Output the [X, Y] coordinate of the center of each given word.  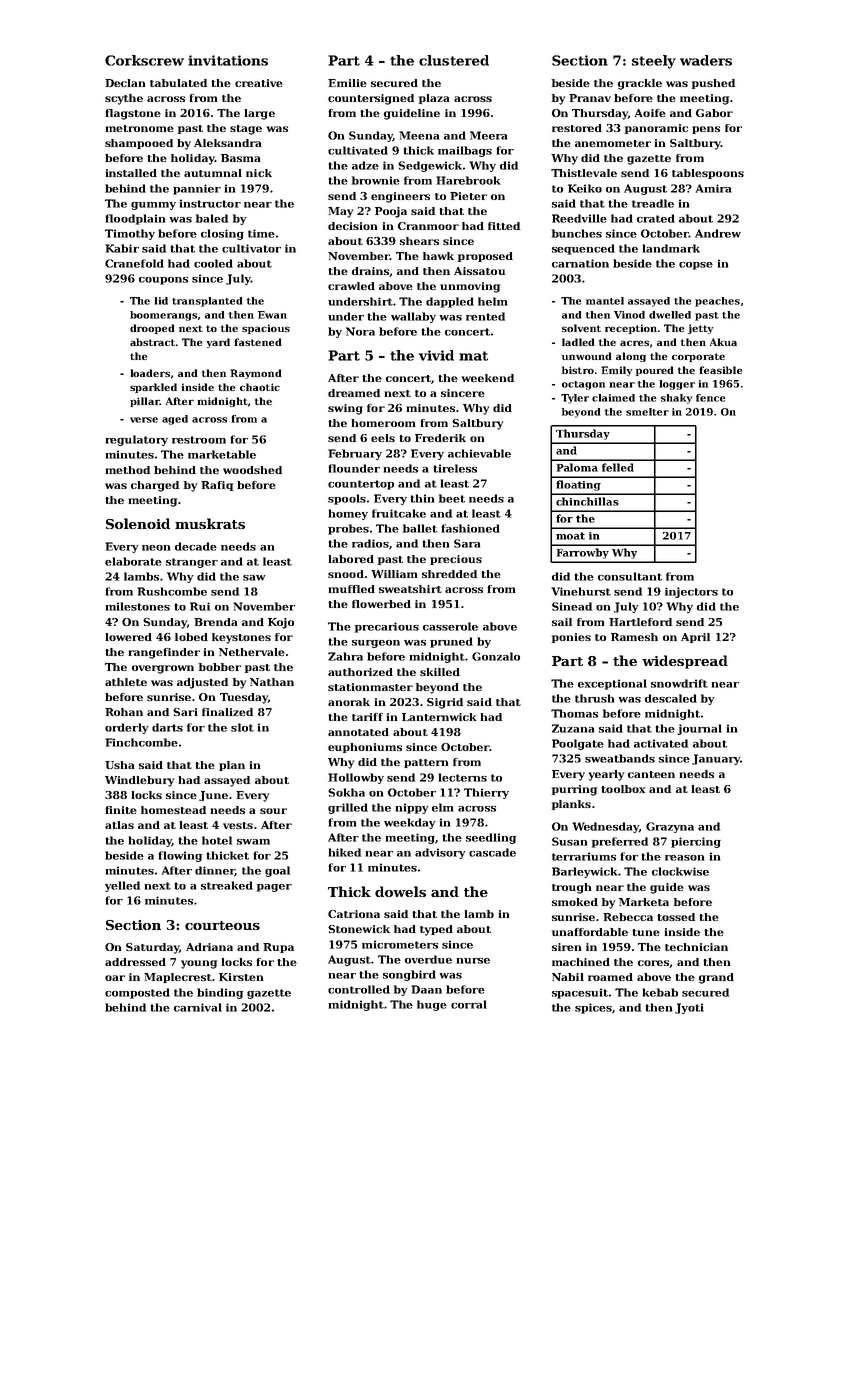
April [695, 638]
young [199, 964]
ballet [420, 528]
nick [259, 173]
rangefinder [164, 653]
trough [572, 888]
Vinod [629, 315]
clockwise [680, 871]
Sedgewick [430, 166]
